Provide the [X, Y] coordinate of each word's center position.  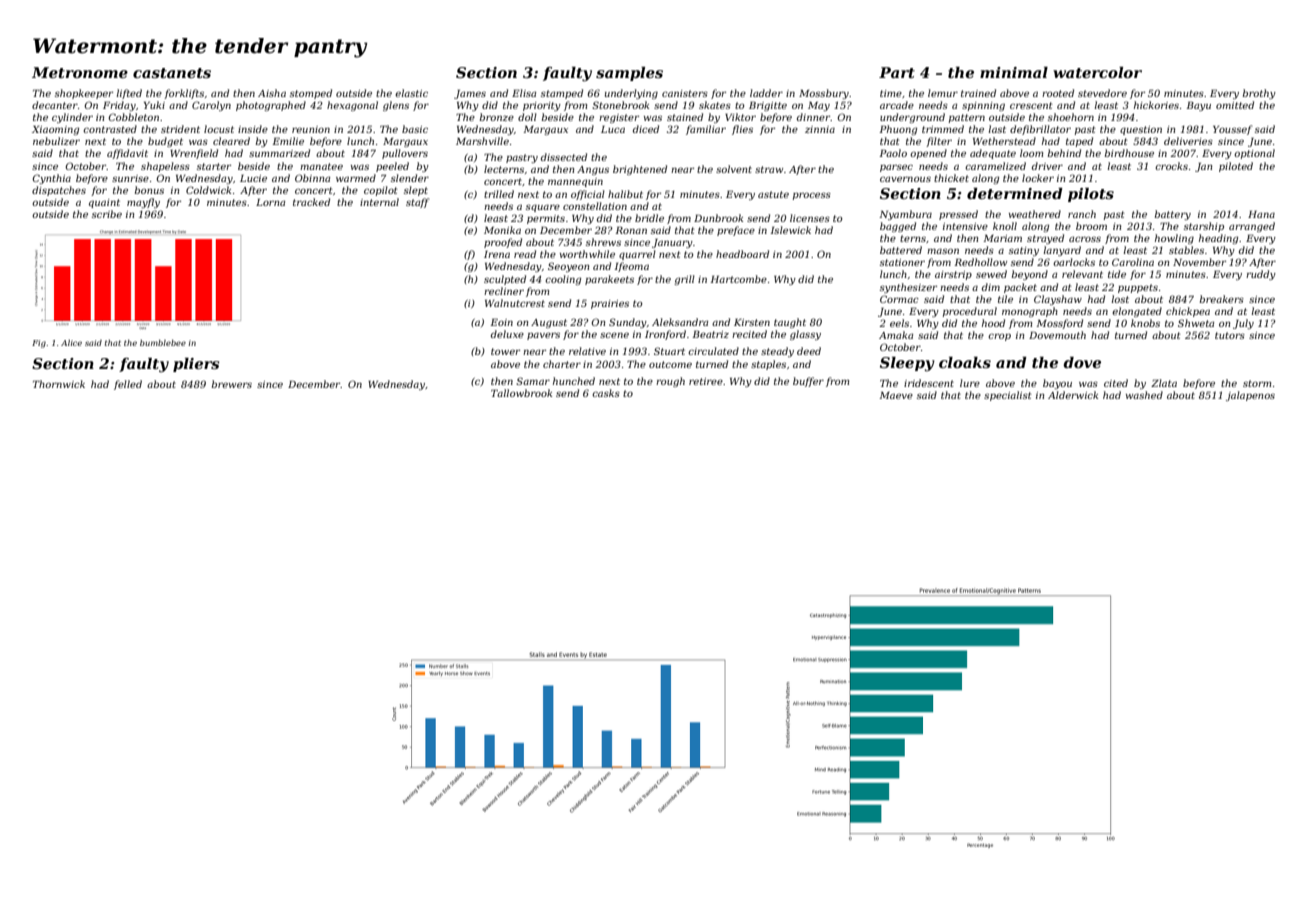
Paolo [893, 153]
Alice [71, 343]
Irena [497, 254]
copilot [381, 191]
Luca [613, 129]
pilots [1091, 195]
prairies [610, 304]
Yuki [154, 105]
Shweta [1196, 323]
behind [1064, 153]
